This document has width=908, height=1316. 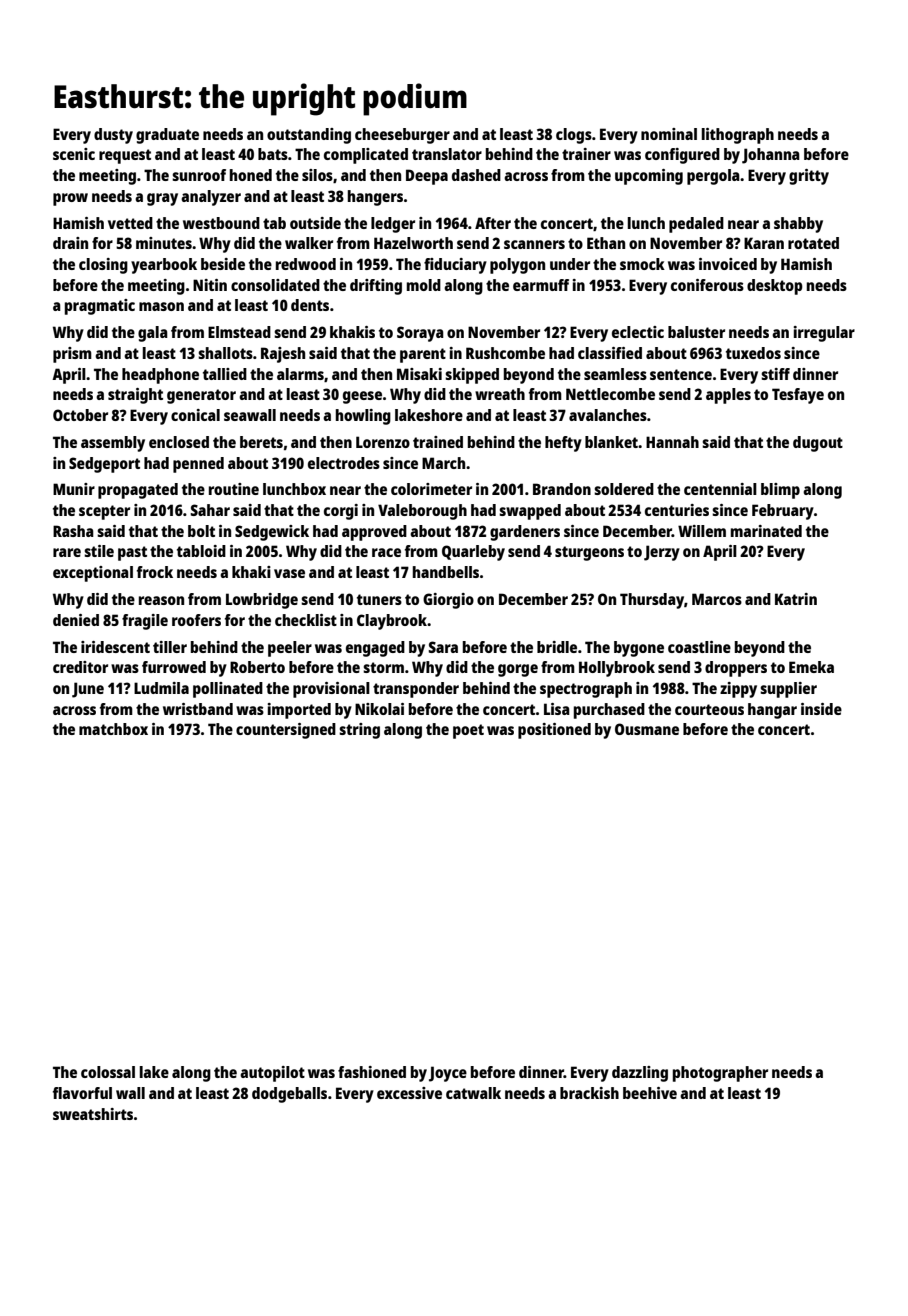 I want to click on outstanding, so click(x=309, y=136).
